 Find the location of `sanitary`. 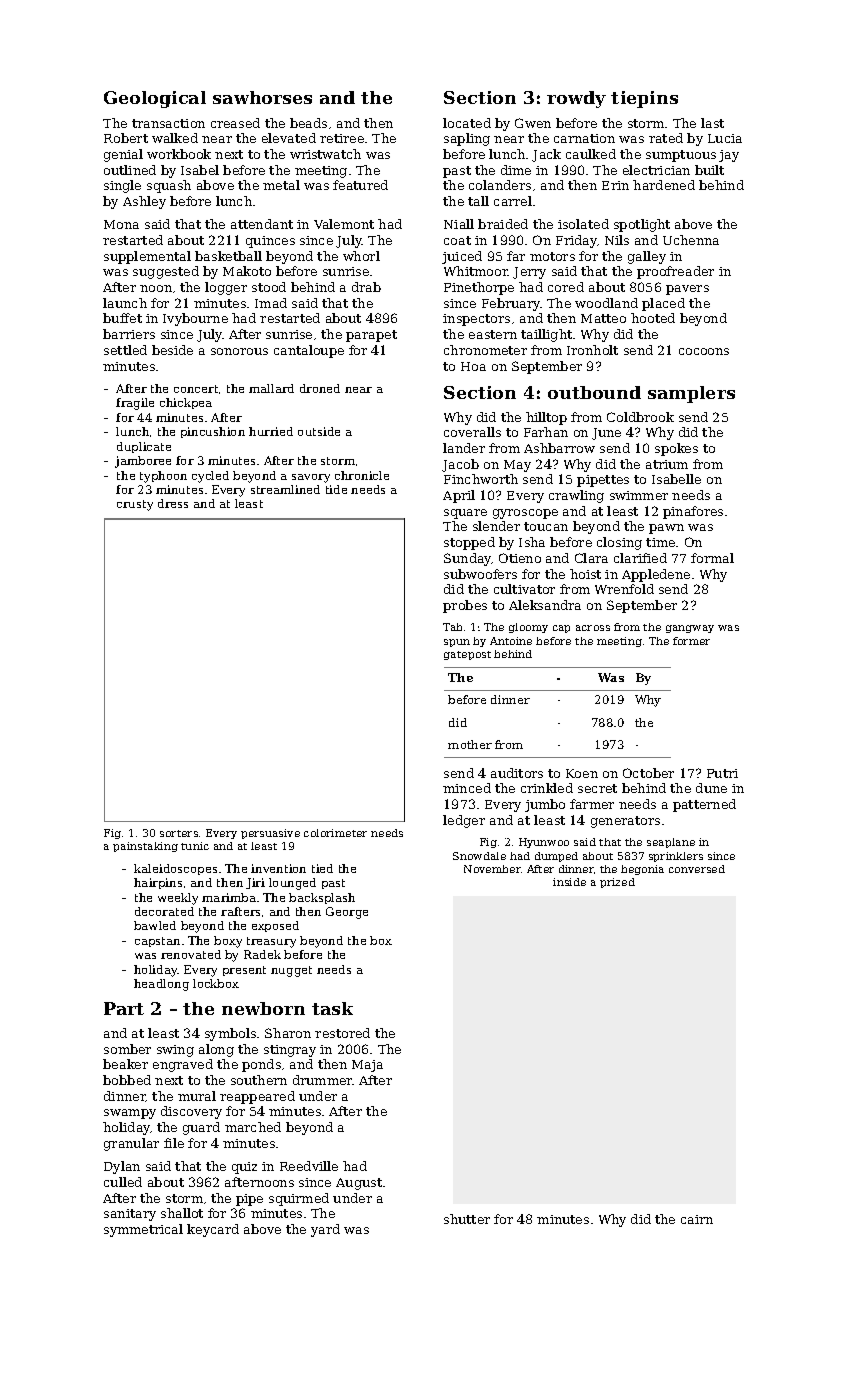

sanitary is located at coordinates (130, 1215).
